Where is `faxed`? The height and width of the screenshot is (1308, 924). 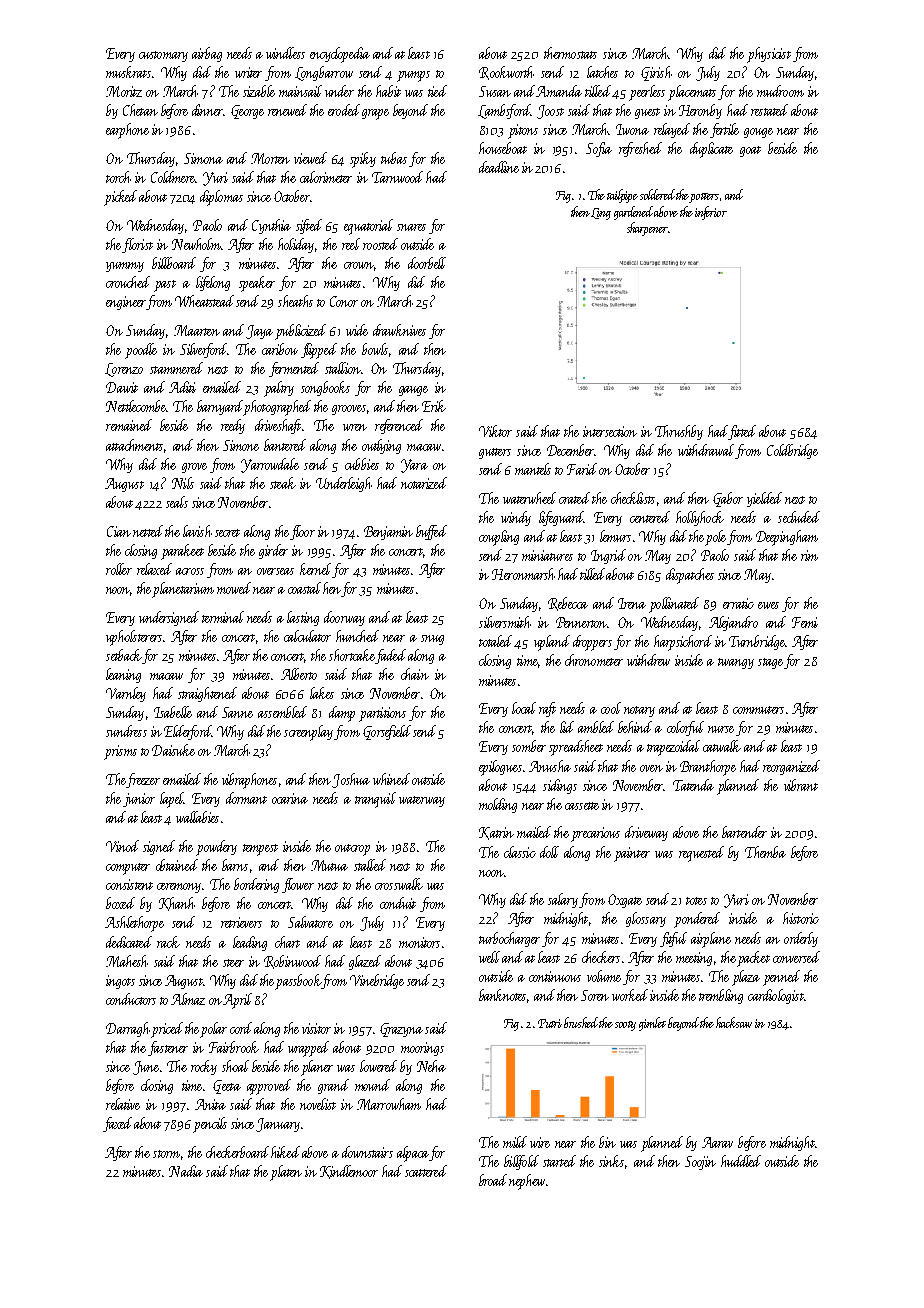
faxed is located at coordinates (117, 1124).
